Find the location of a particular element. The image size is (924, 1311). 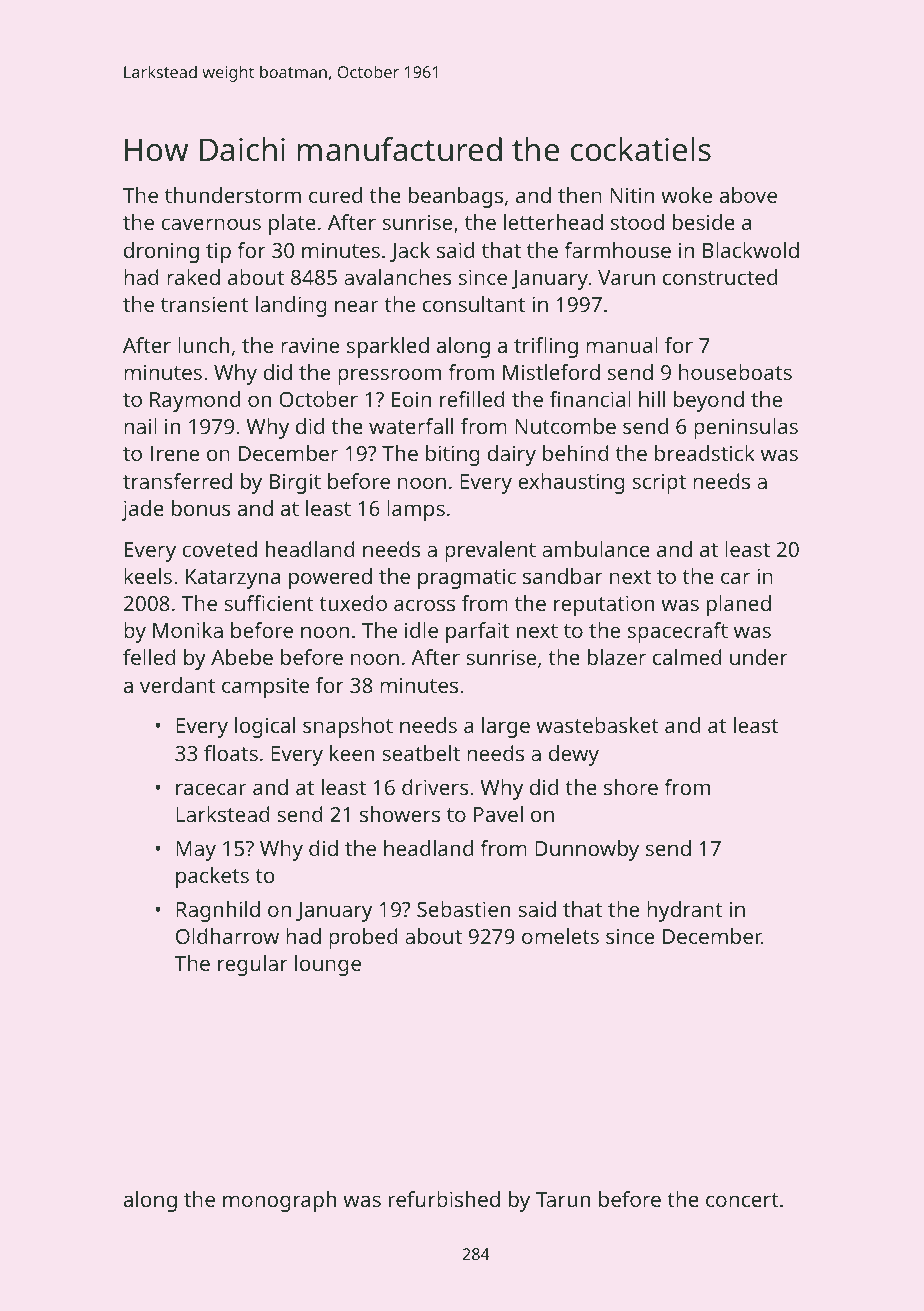

floats is located at coordinates (231, 753).
